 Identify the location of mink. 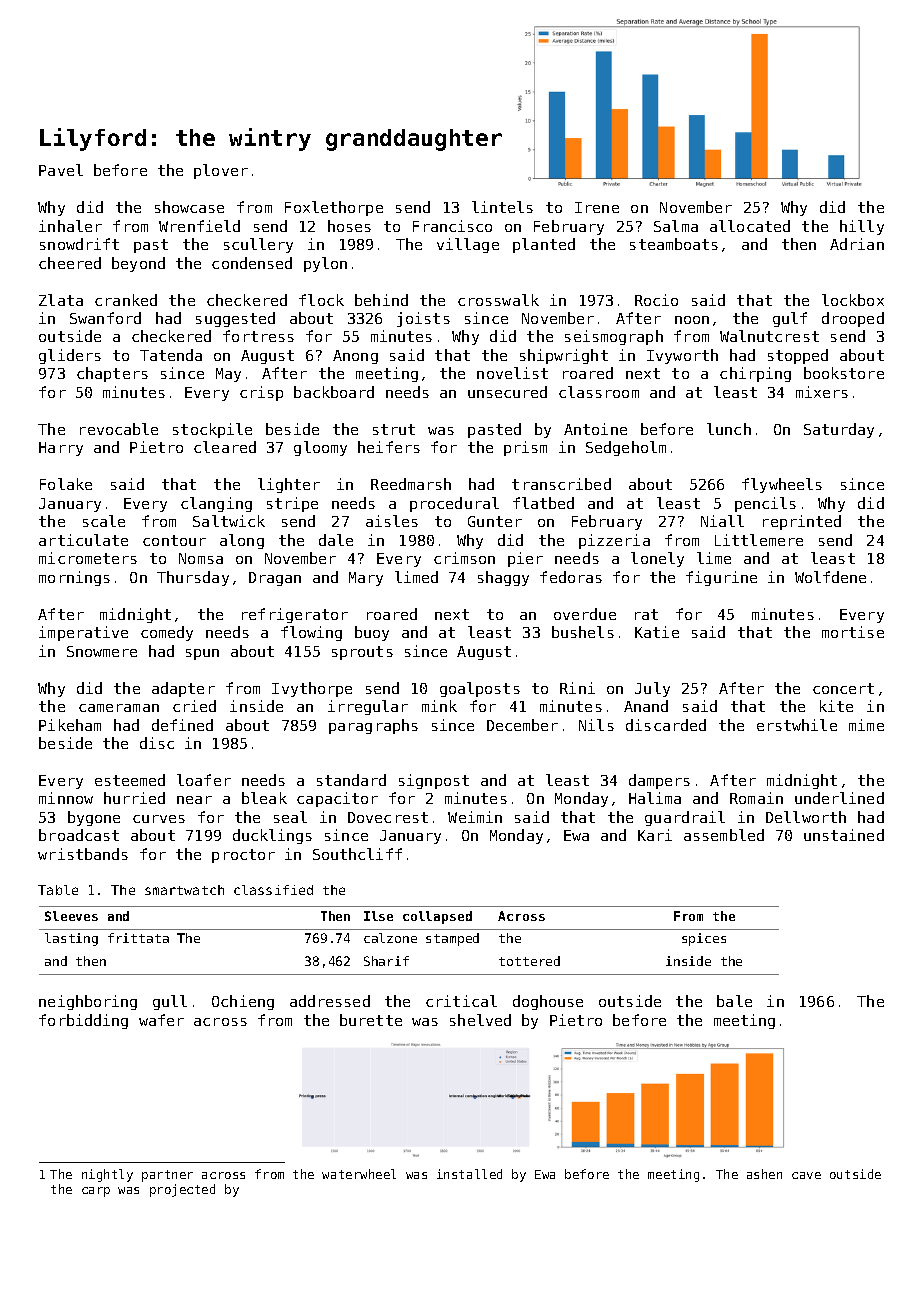
(439, 706).
